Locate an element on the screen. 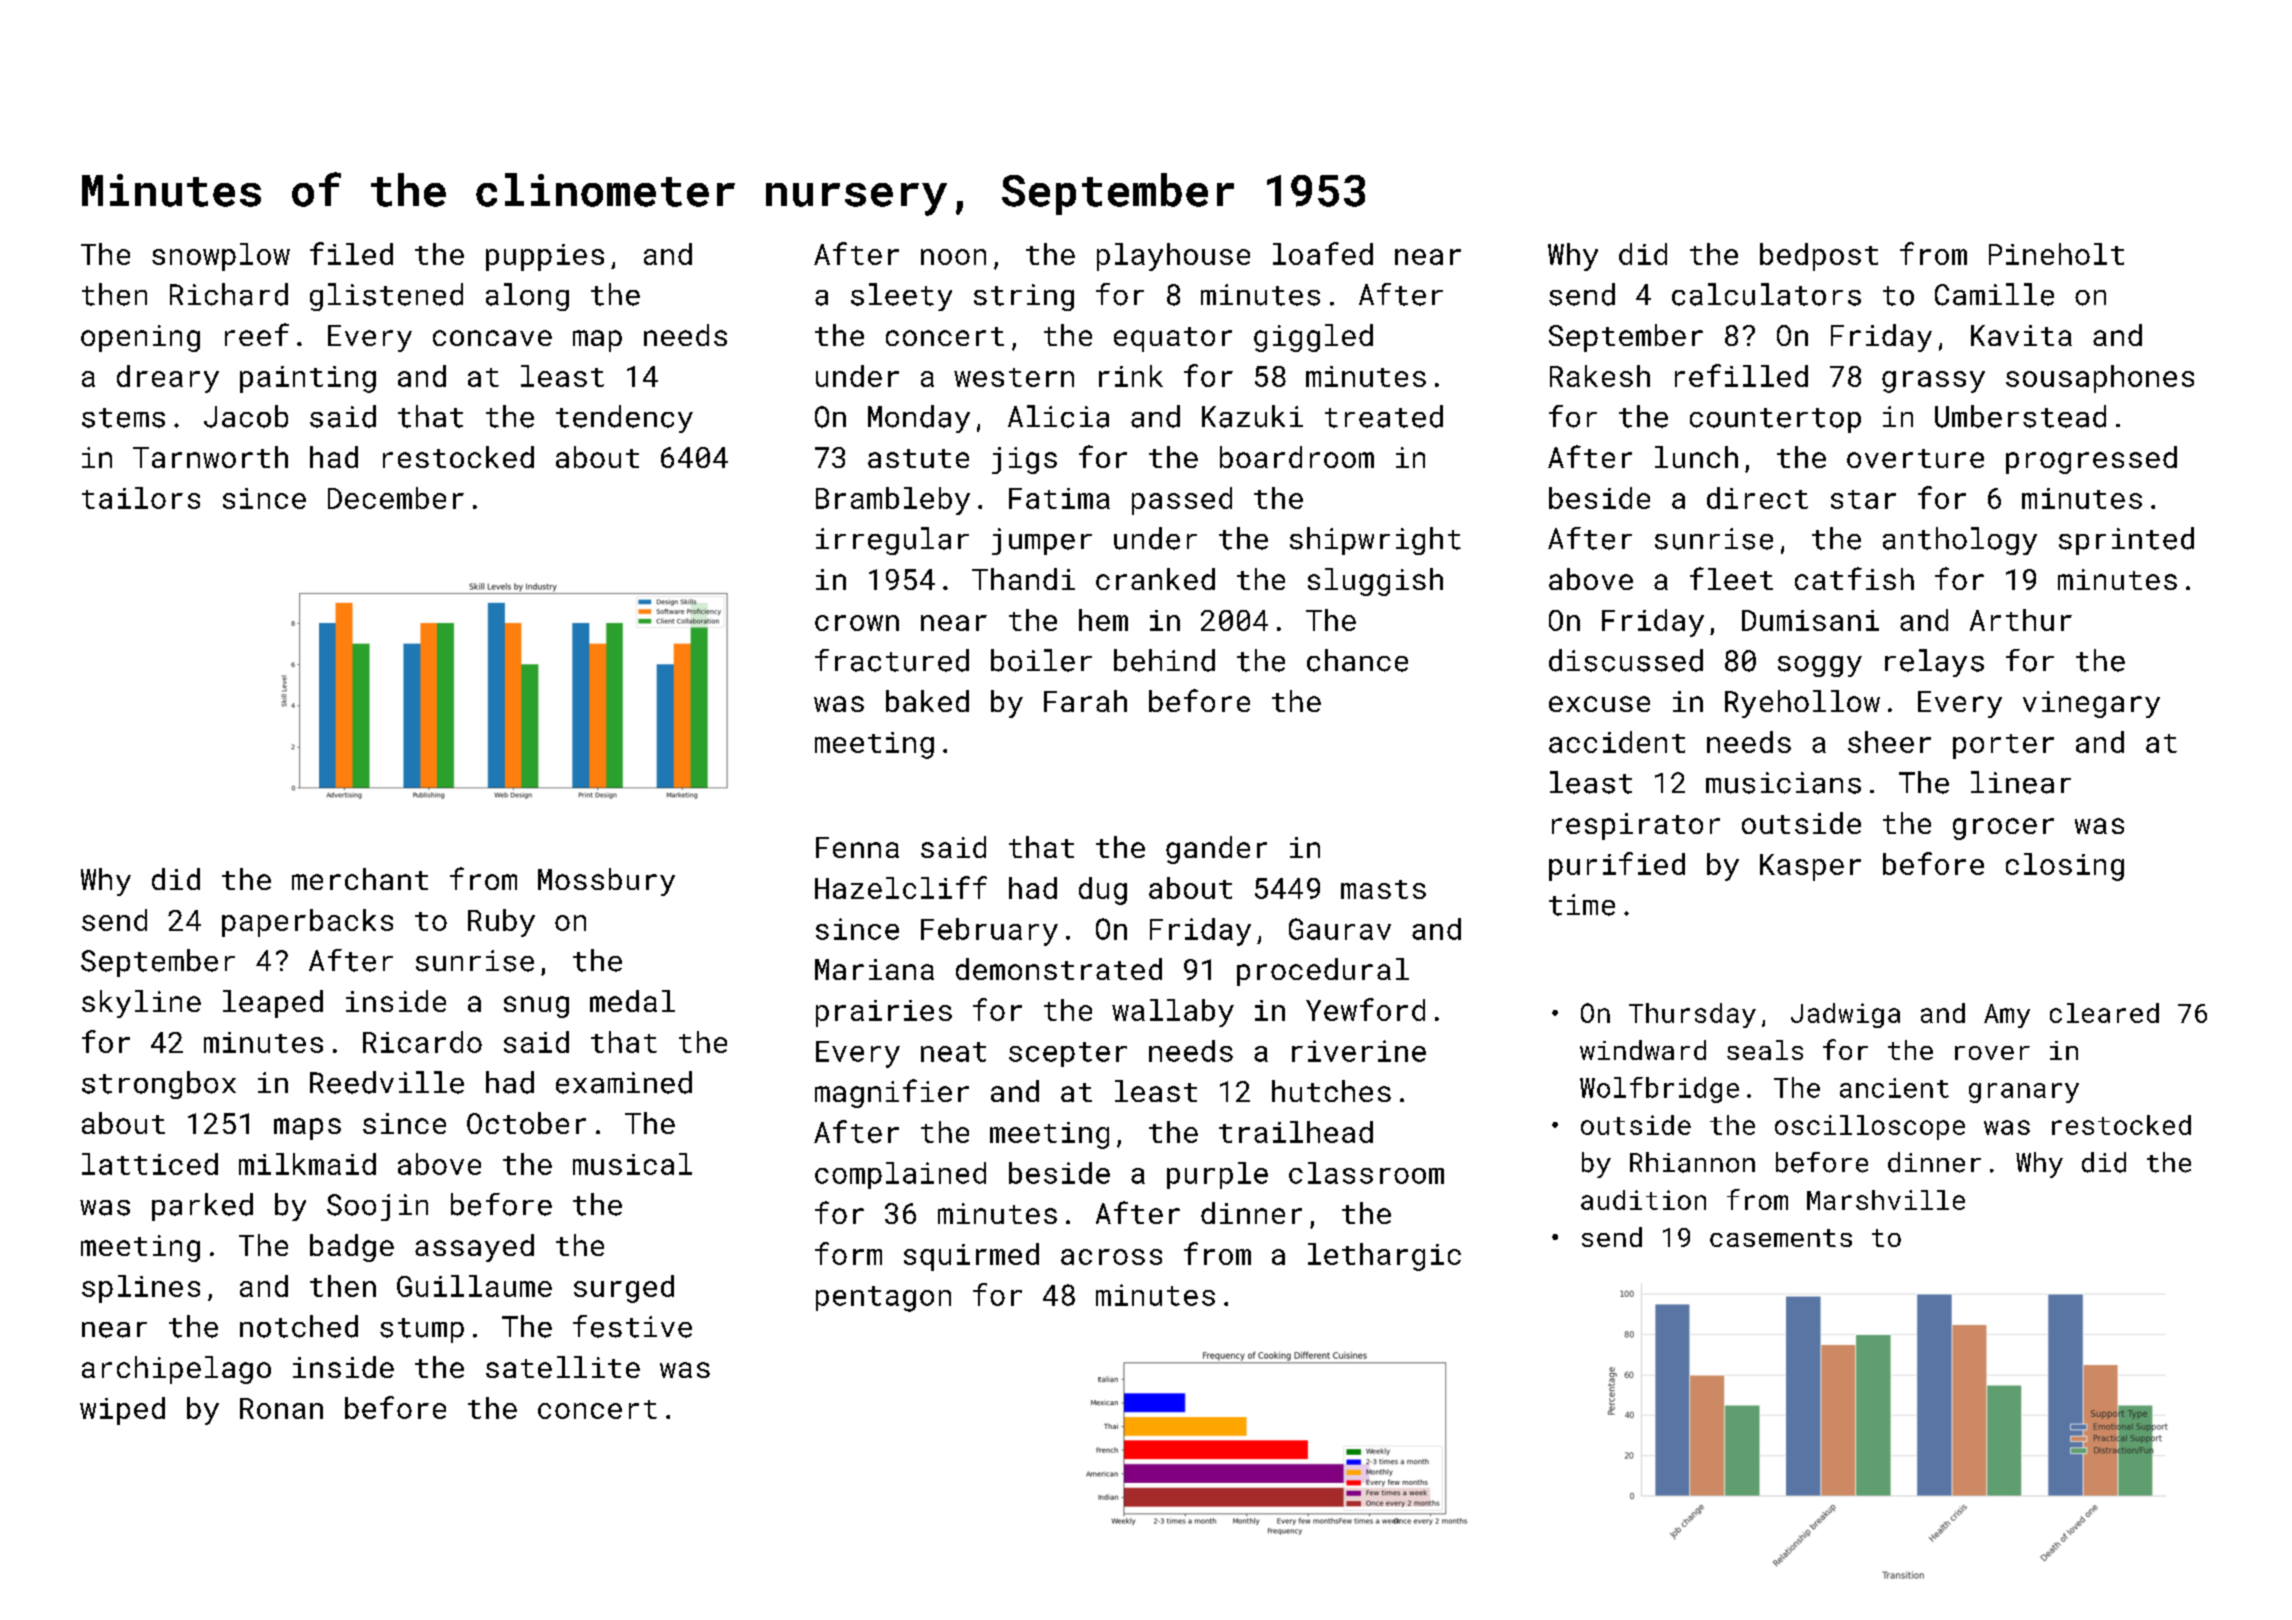 The height and width of the screenshot is (1620, 2292). noon is located at coordinates (953, 257).
